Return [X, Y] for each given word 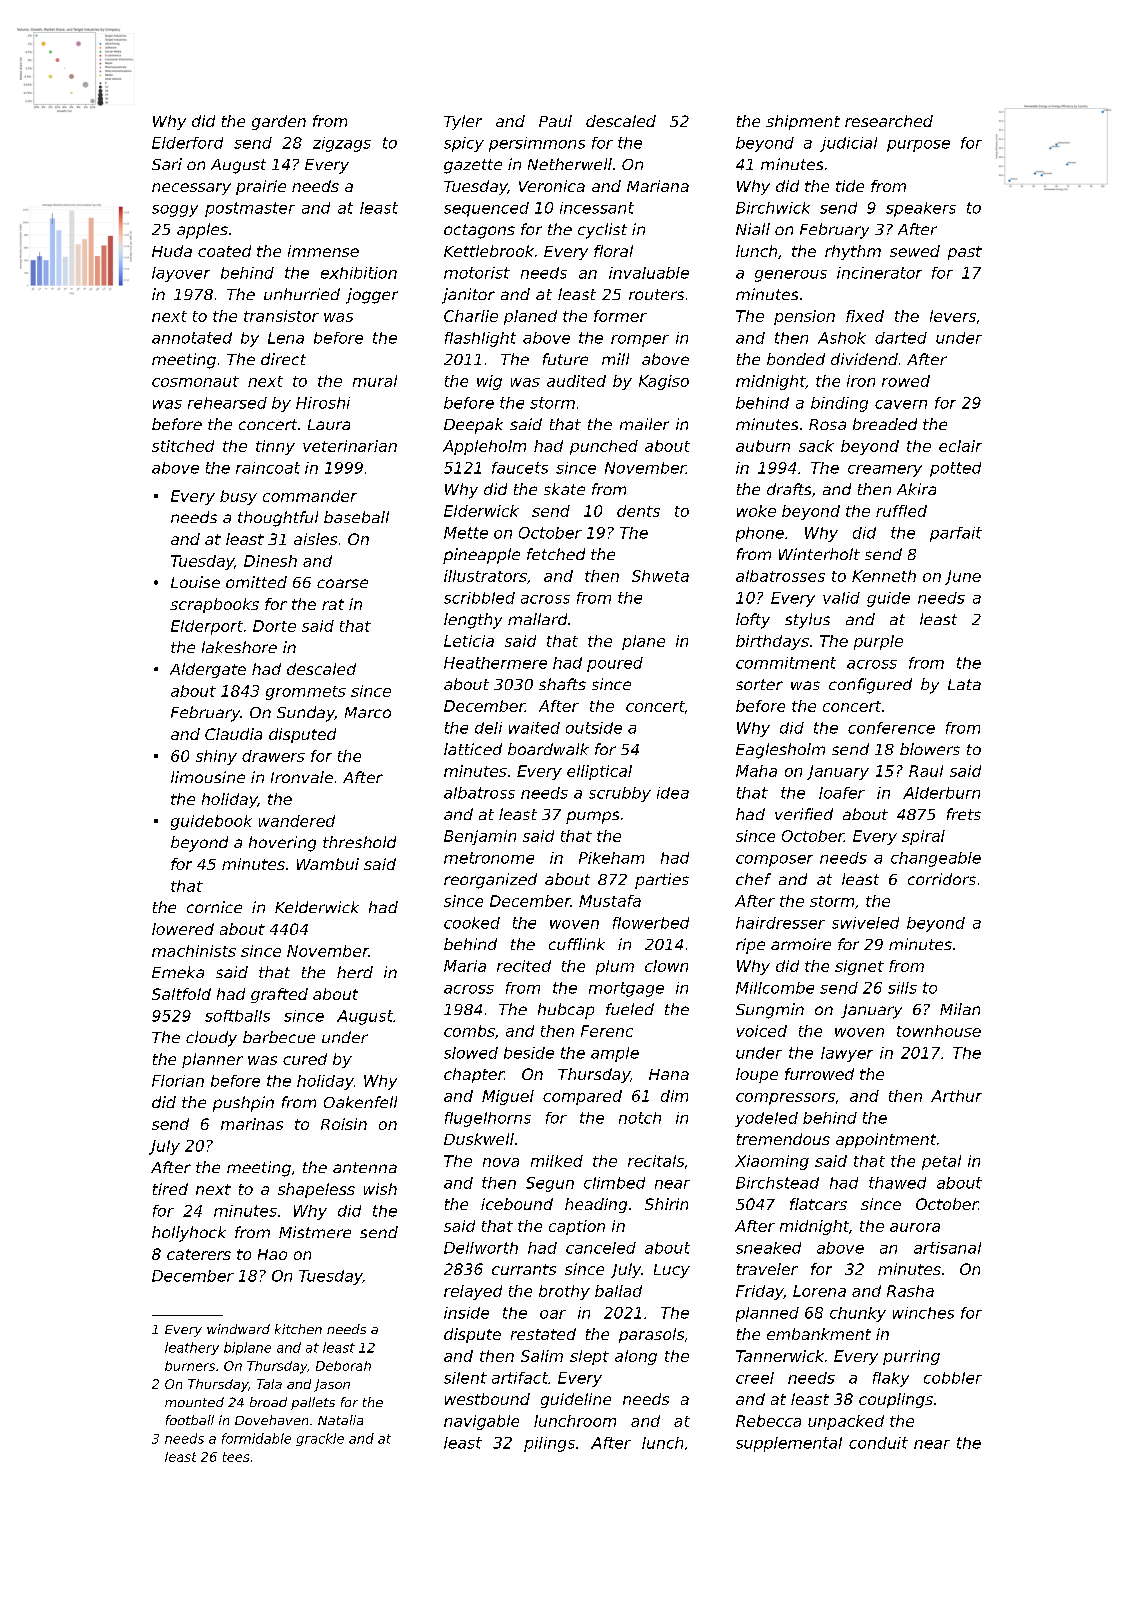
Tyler [463, 122]
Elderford [187, 143]
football [190, 1420]
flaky [891, 1379]
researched [889, 121]
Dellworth [481, 1248]
